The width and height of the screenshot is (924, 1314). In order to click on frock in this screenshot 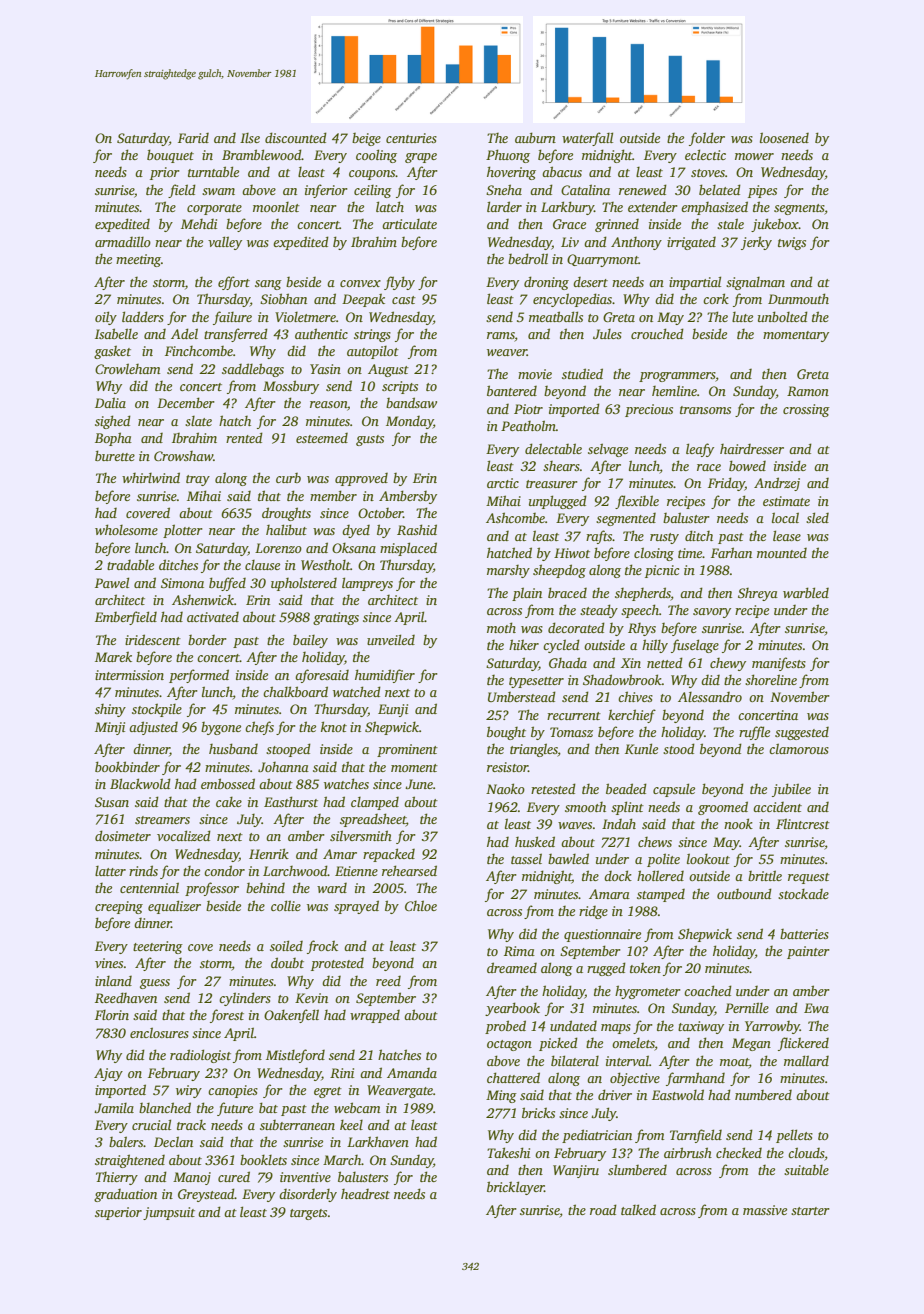, I will do `click(322, 947)`.
